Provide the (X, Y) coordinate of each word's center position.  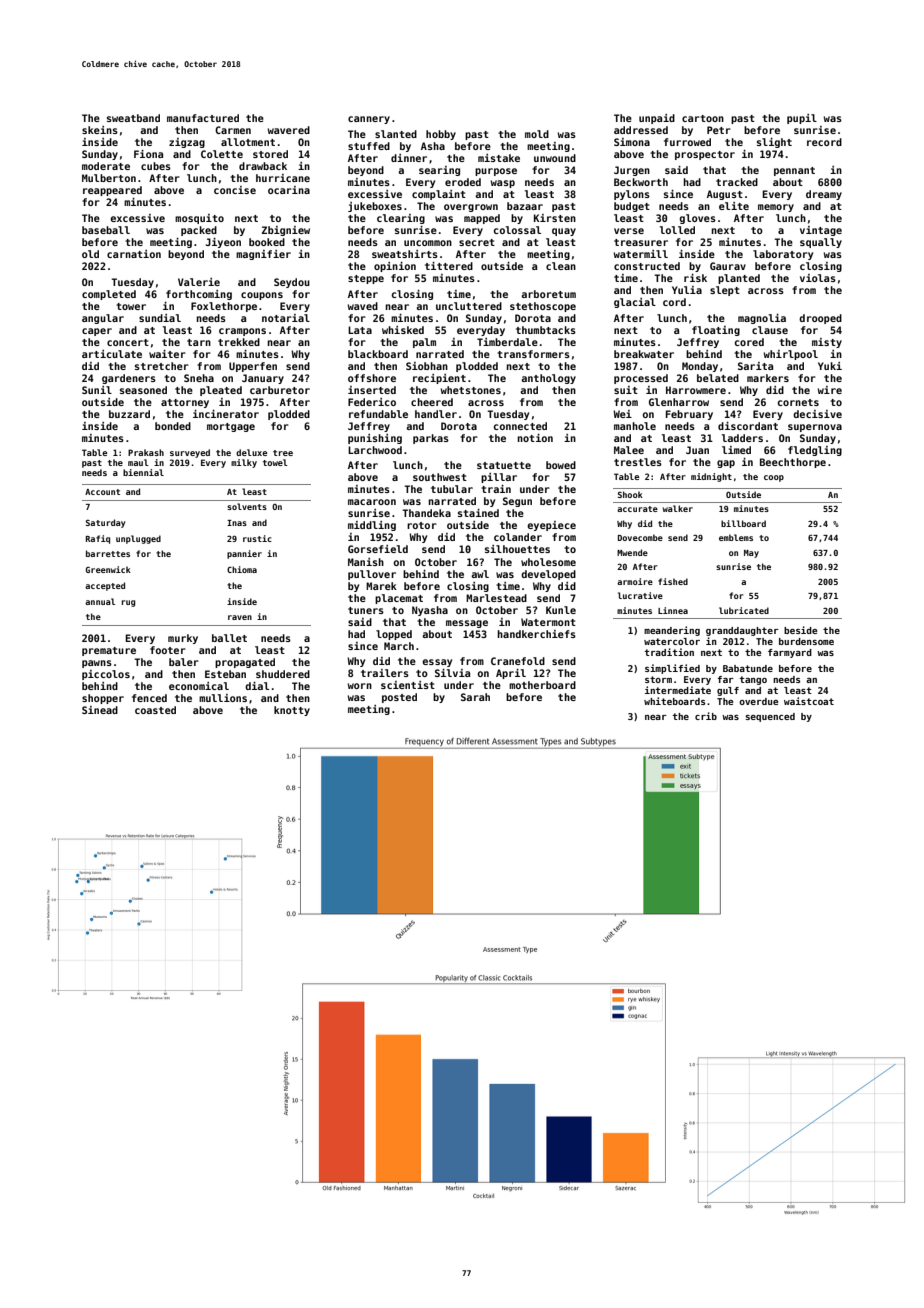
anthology (548, 379)
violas (818, 278)
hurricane (283, 178)
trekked (239, 342)
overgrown (471, 208)
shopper (103, 699)
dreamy (824, 195)
